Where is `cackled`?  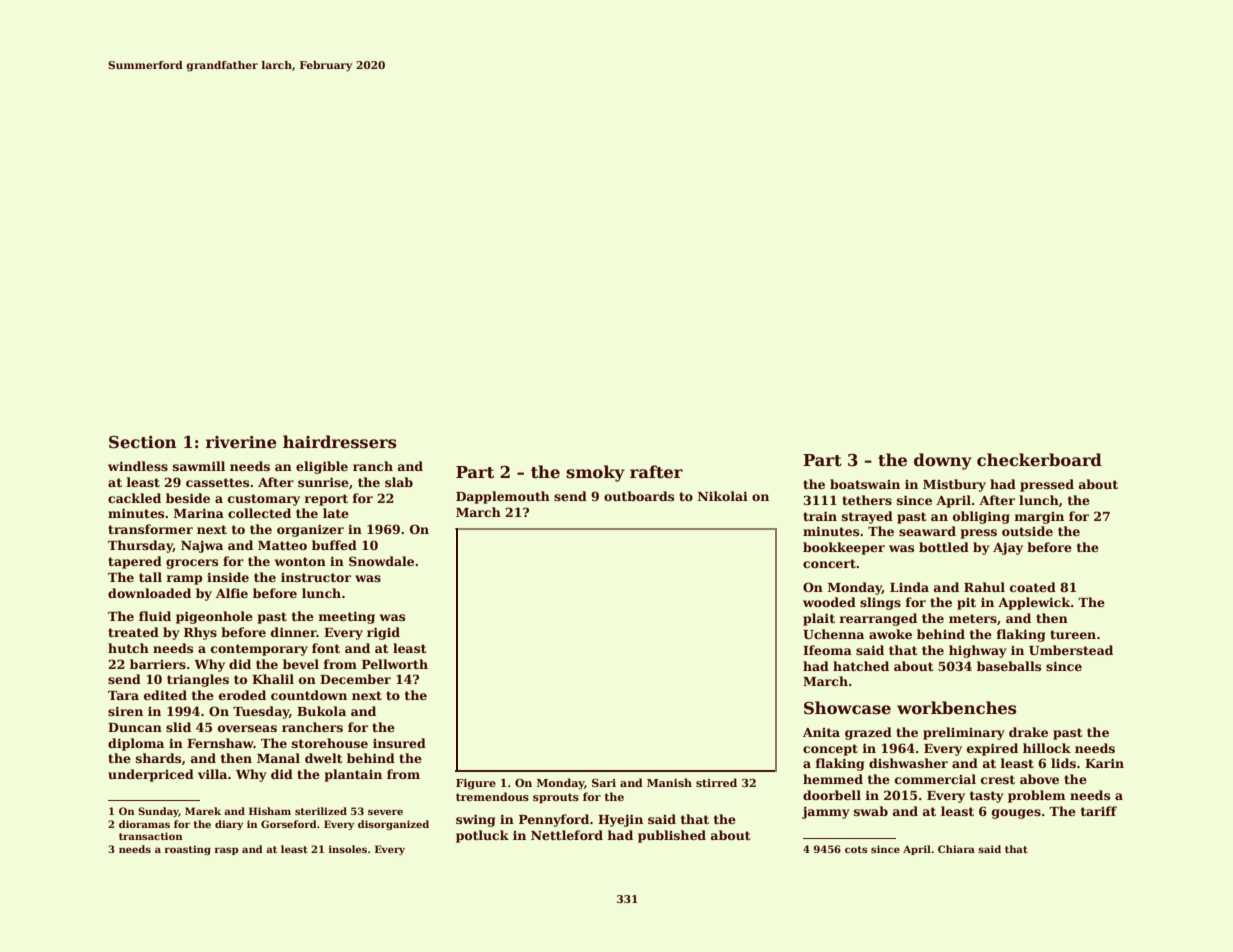 cackled is located at coordinates (134, 498).
